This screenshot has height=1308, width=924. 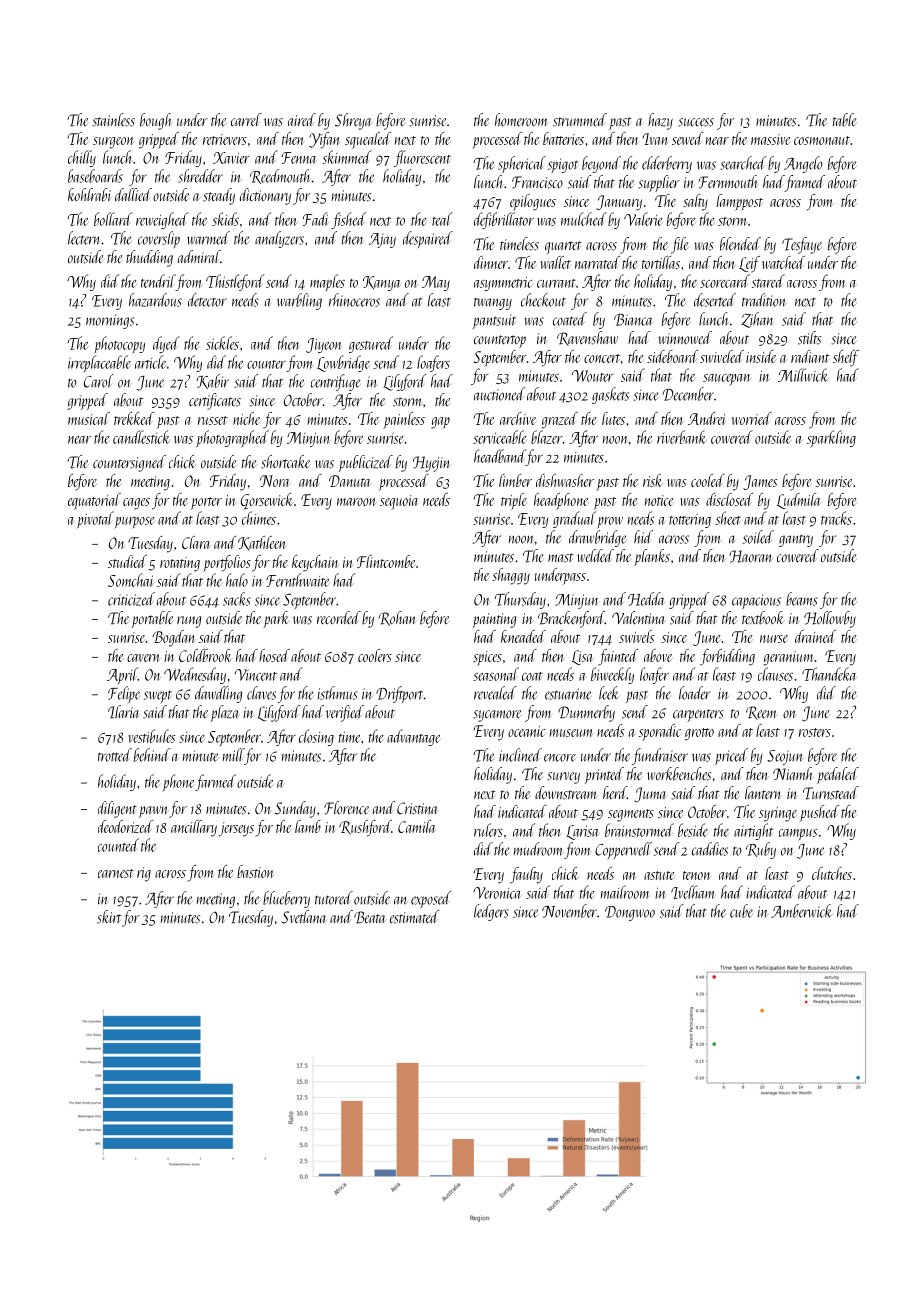 What do you see at coordinates (565, 480) in the screenshot?
I see `dishwasher` at bounding box center [565, 480].
